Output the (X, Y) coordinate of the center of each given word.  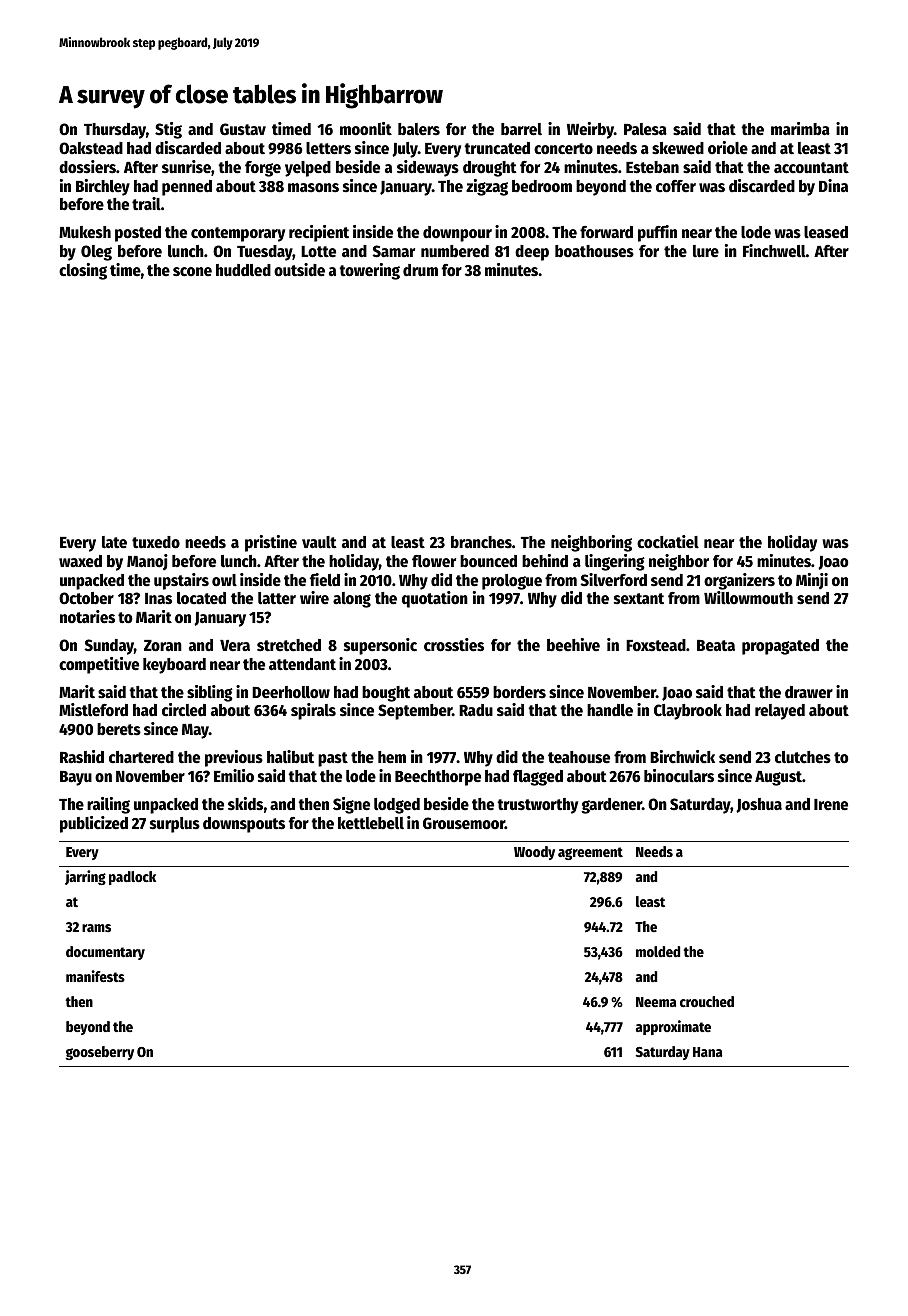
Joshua (759, 805)
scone (192, 272)
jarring (85, 877)
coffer (676, 186)
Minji (812, 581)
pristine (271, 543)
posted (138, 234)
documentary (105, 953)
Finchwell (774, 251)
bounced (488, 561)
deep (532, 253)
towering (369, 271)
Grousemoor (464, 823)
